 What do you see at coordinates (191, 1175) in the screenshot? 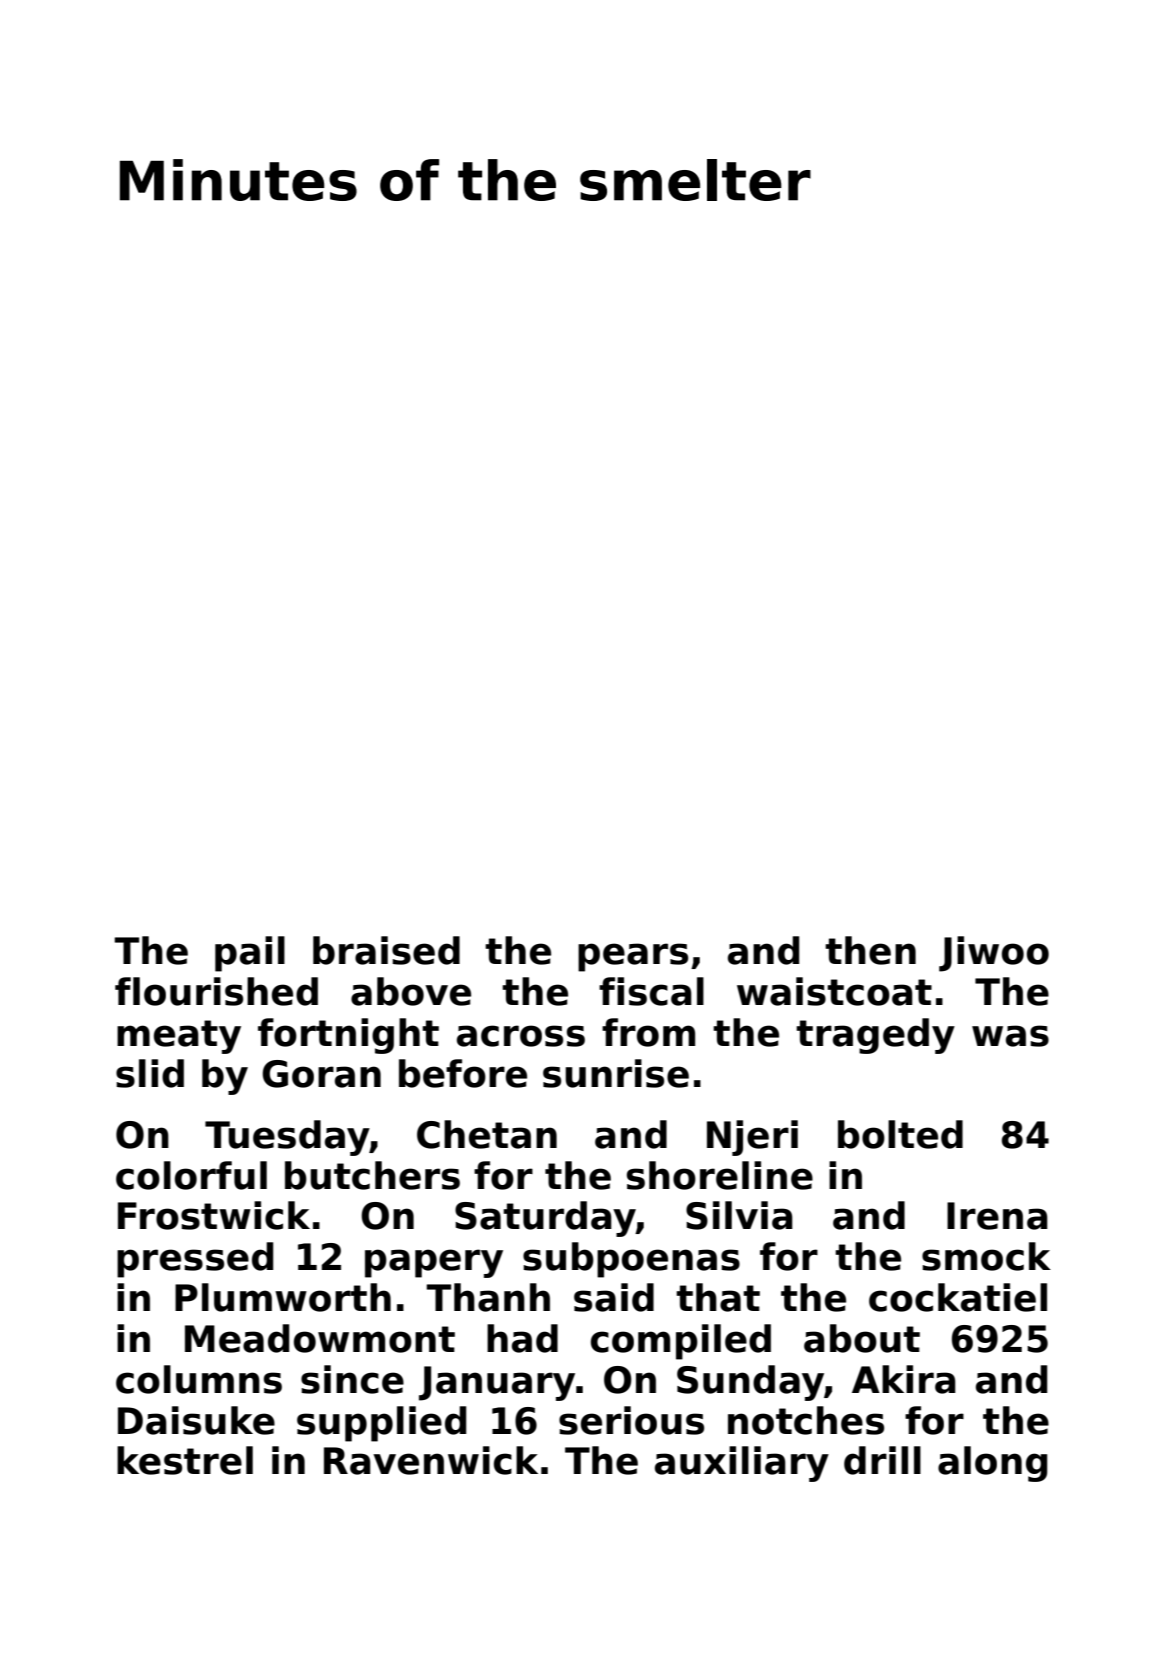
I see `colorful` at bounding box center [191, 1175].
